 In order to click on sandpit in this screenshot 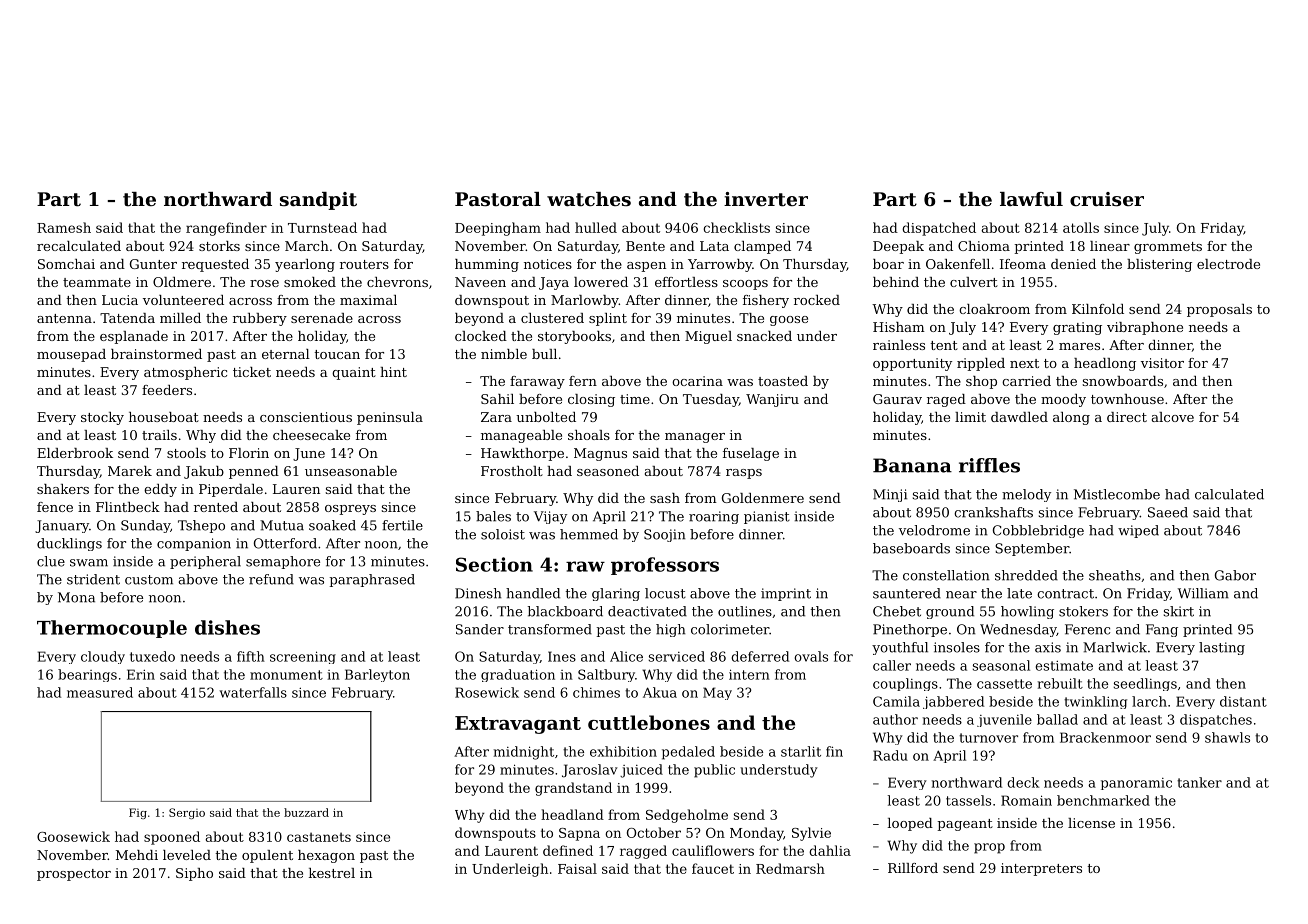, I will do `click(318, 201)`.
